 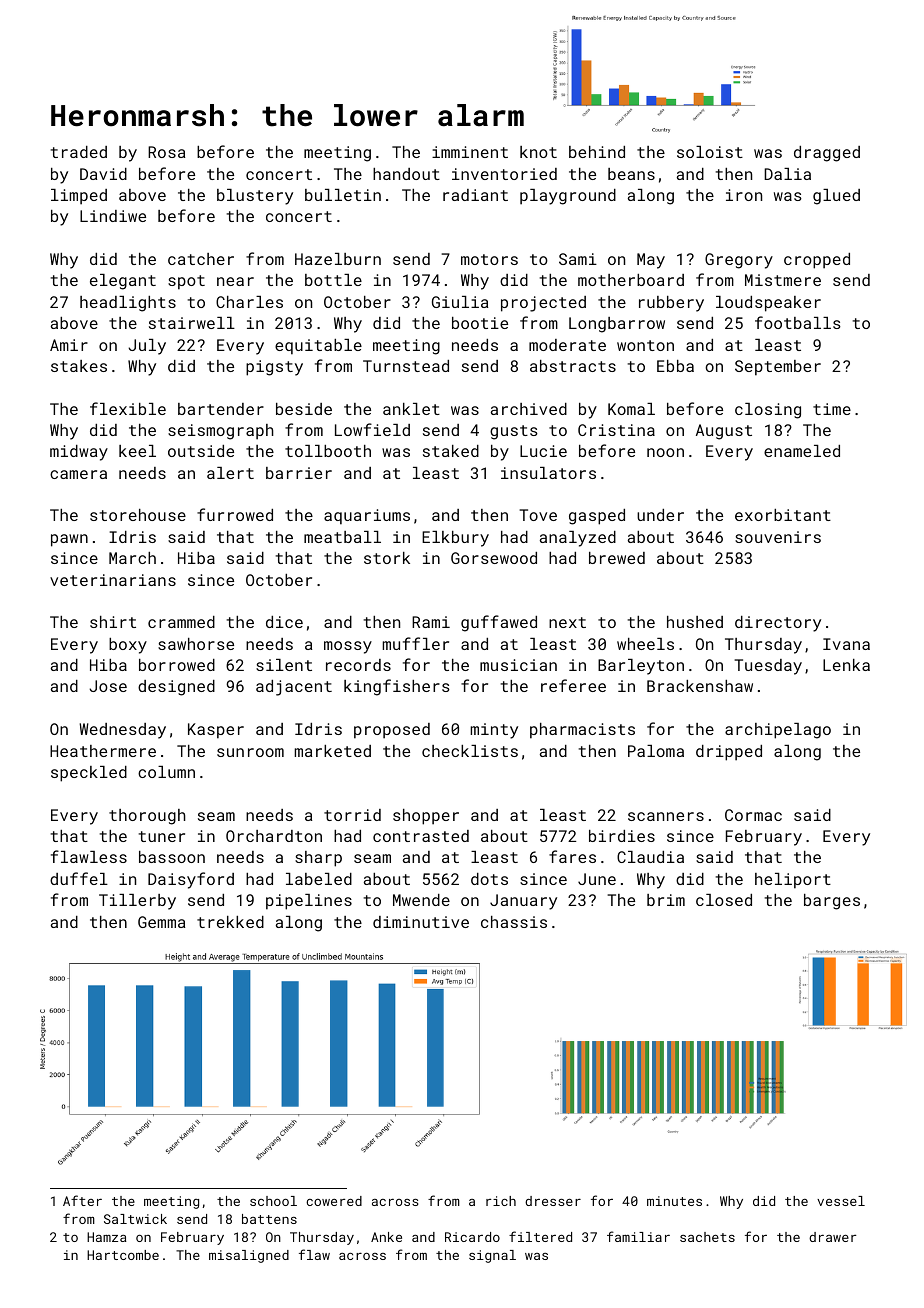 I want to click on wheels, so click(x=645, y=644).
